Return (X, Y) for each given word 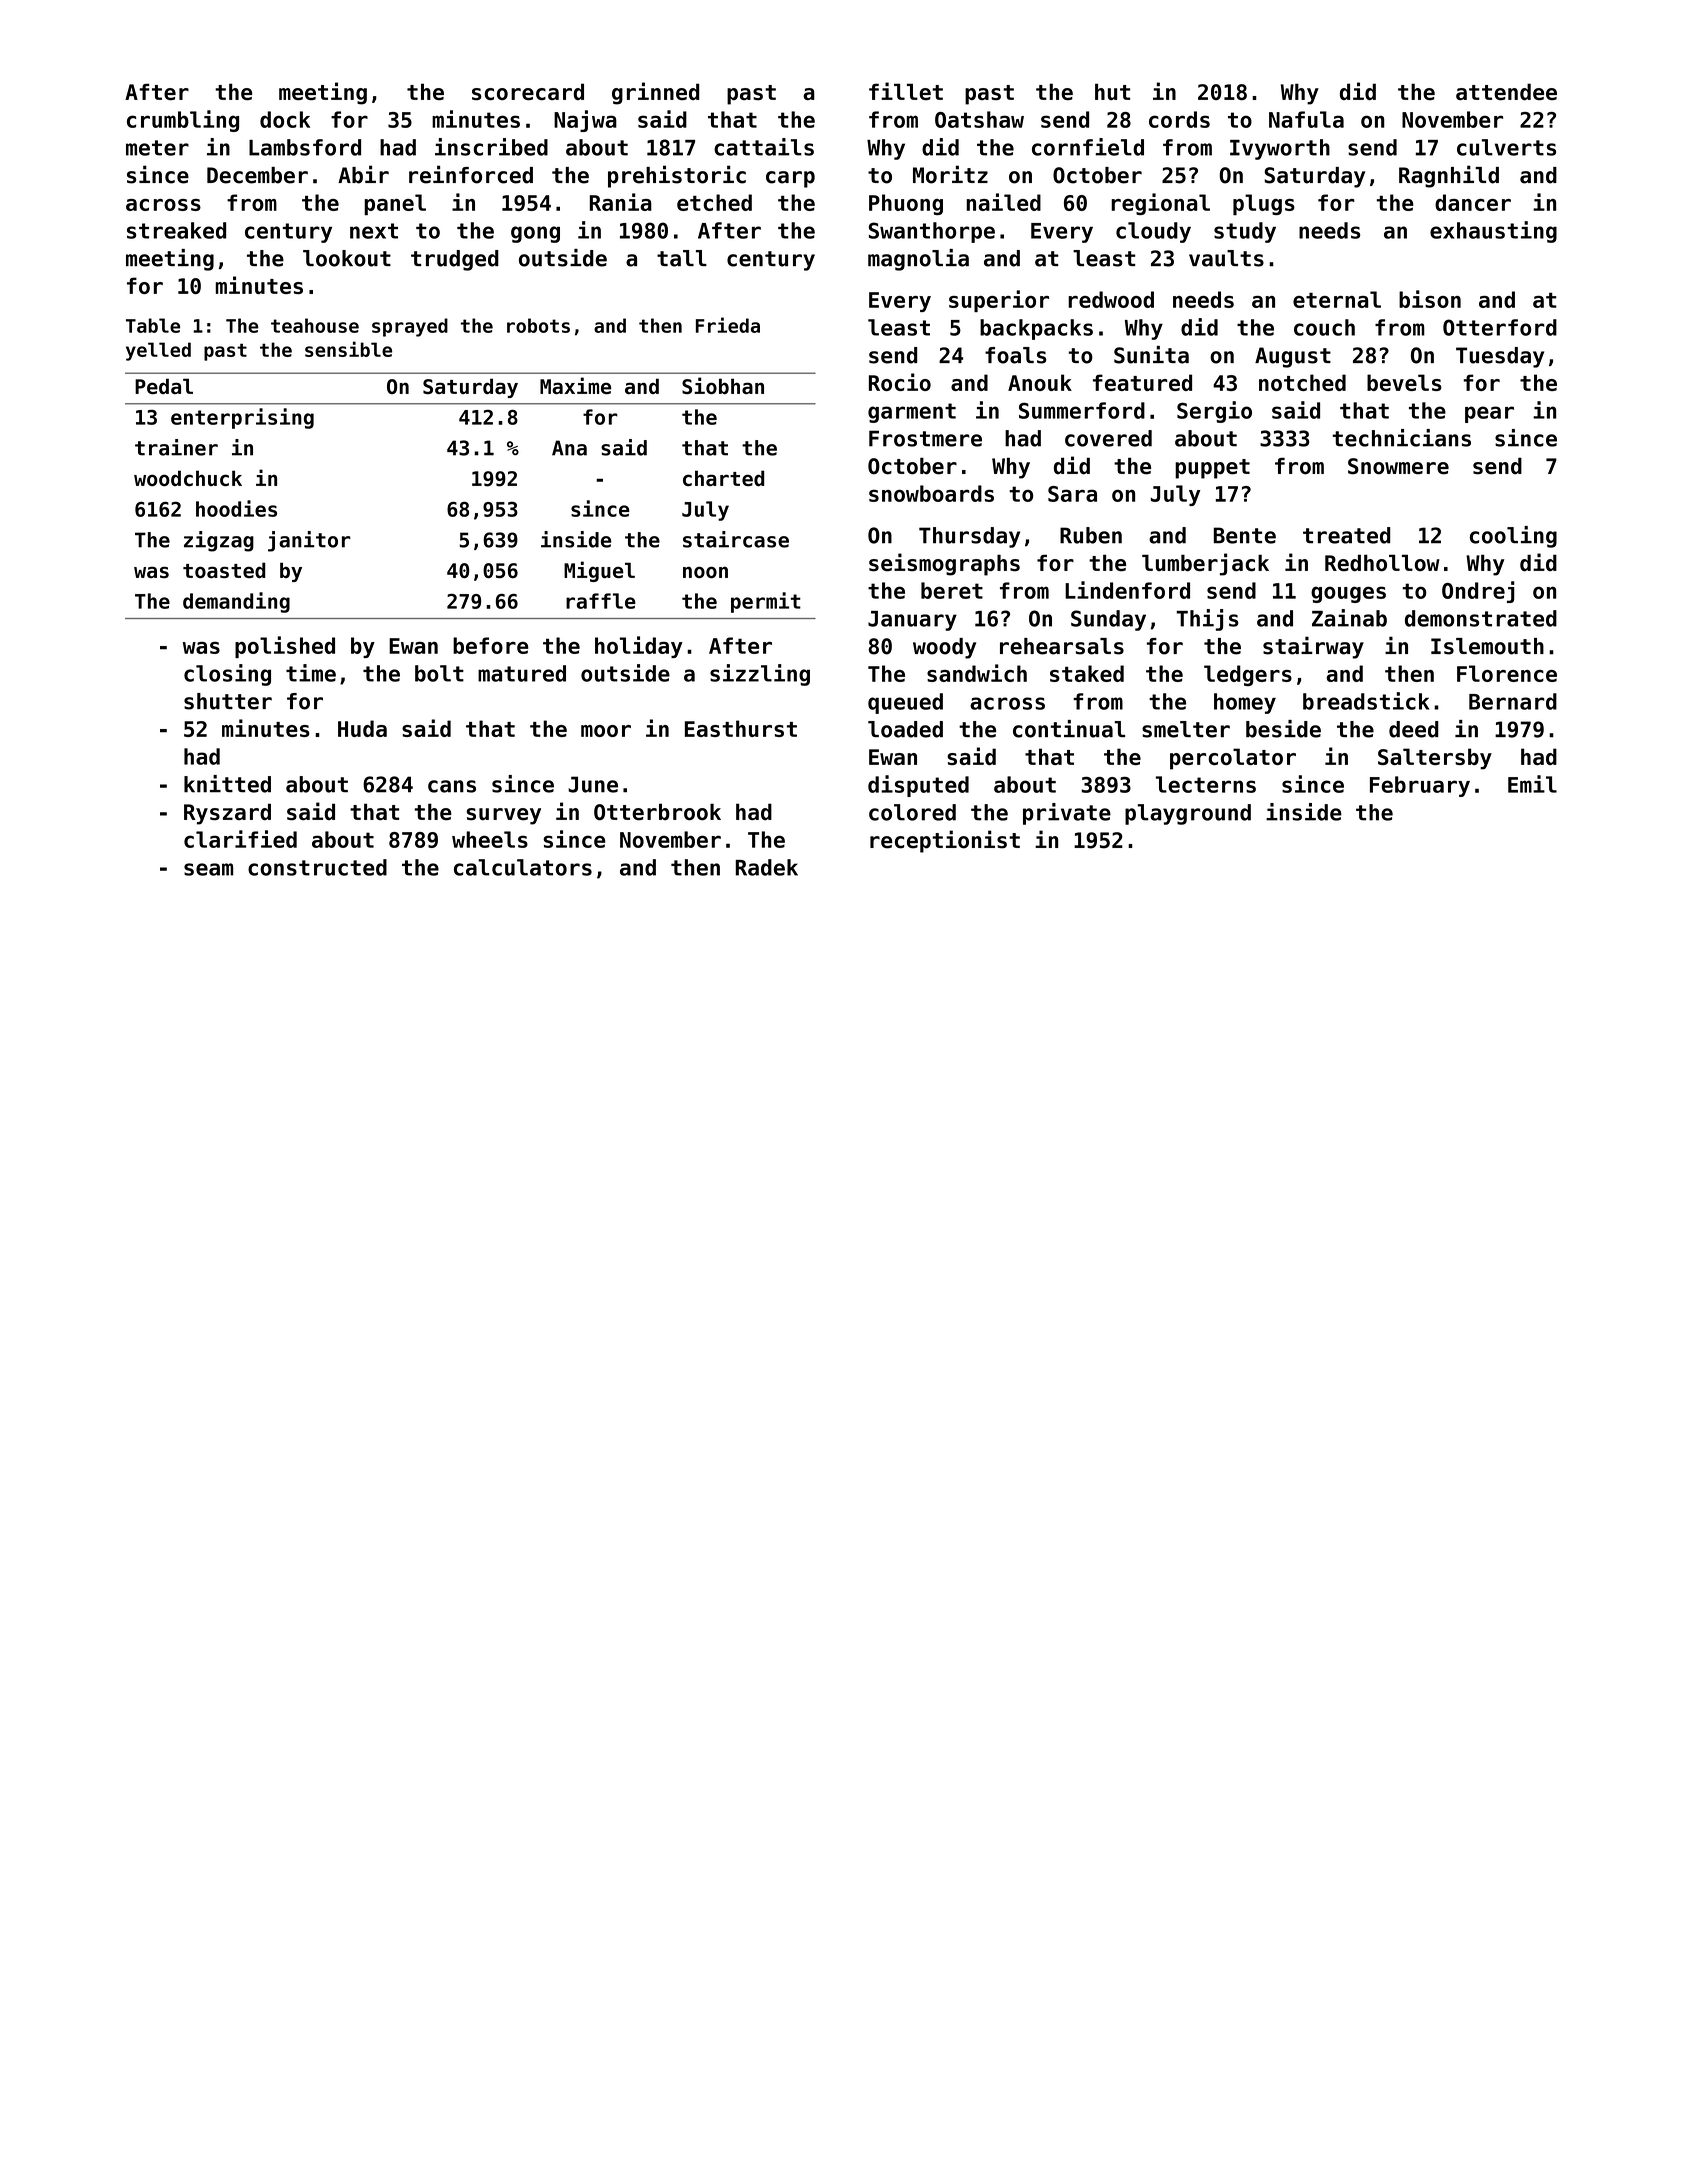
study (1245, 232)
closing (227, 675)
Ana (569, 448)
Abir (363, 174)
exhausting (1493, 232)
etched (714, 202)
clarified (240, 839)
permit (766, 602)
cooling (1513, 537)
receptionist (945, 841)
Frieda (728, 325)
